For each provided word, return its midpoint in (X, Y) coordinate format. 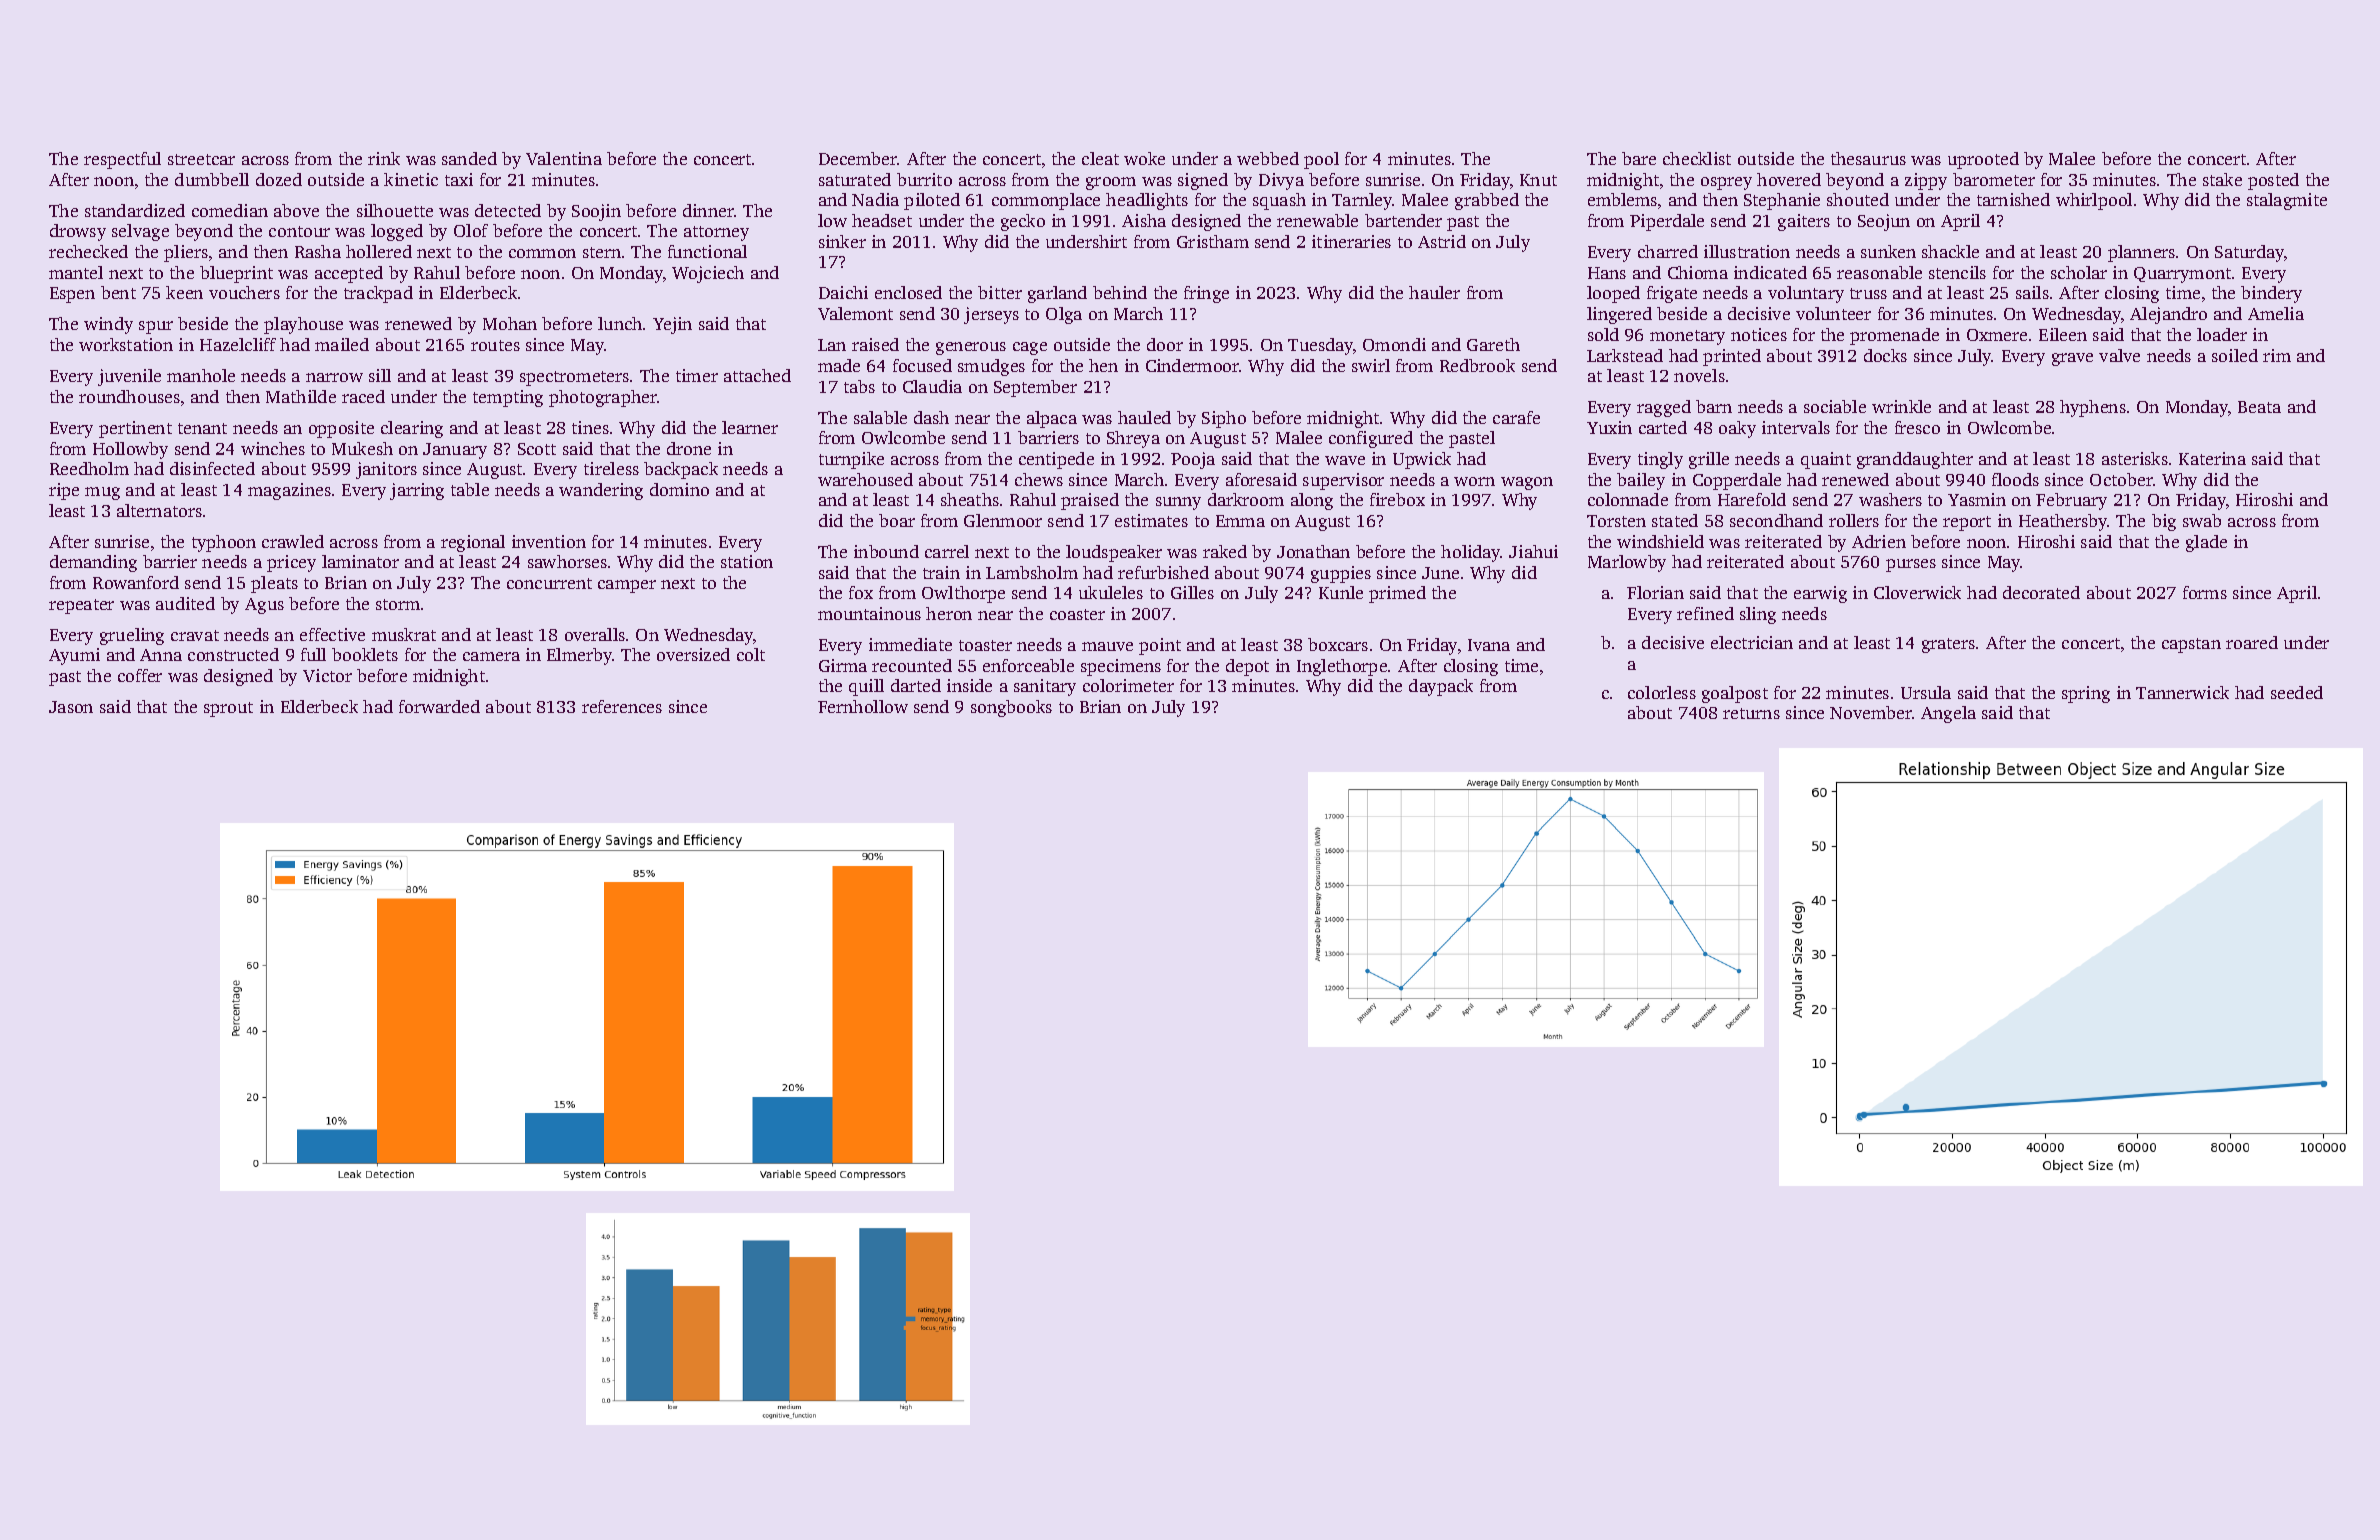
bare (1639, 158)
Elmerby (579, 656)
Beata (2259, 407)
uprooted (1983, 160)
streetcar (201, 159)
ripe (64, 491)
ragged (1664, 408)
